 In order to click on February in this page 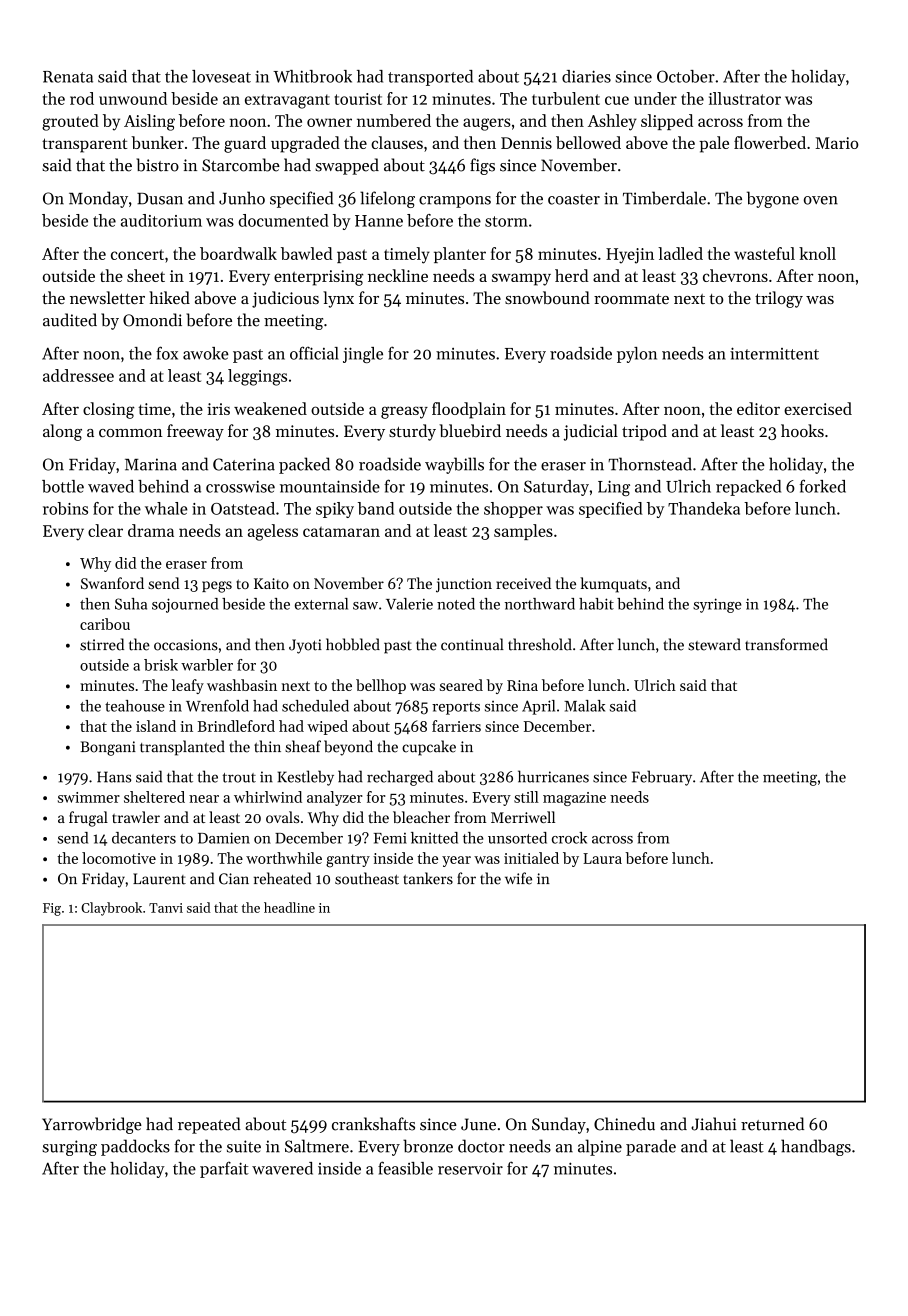, I will do `click(662, 778)`.
